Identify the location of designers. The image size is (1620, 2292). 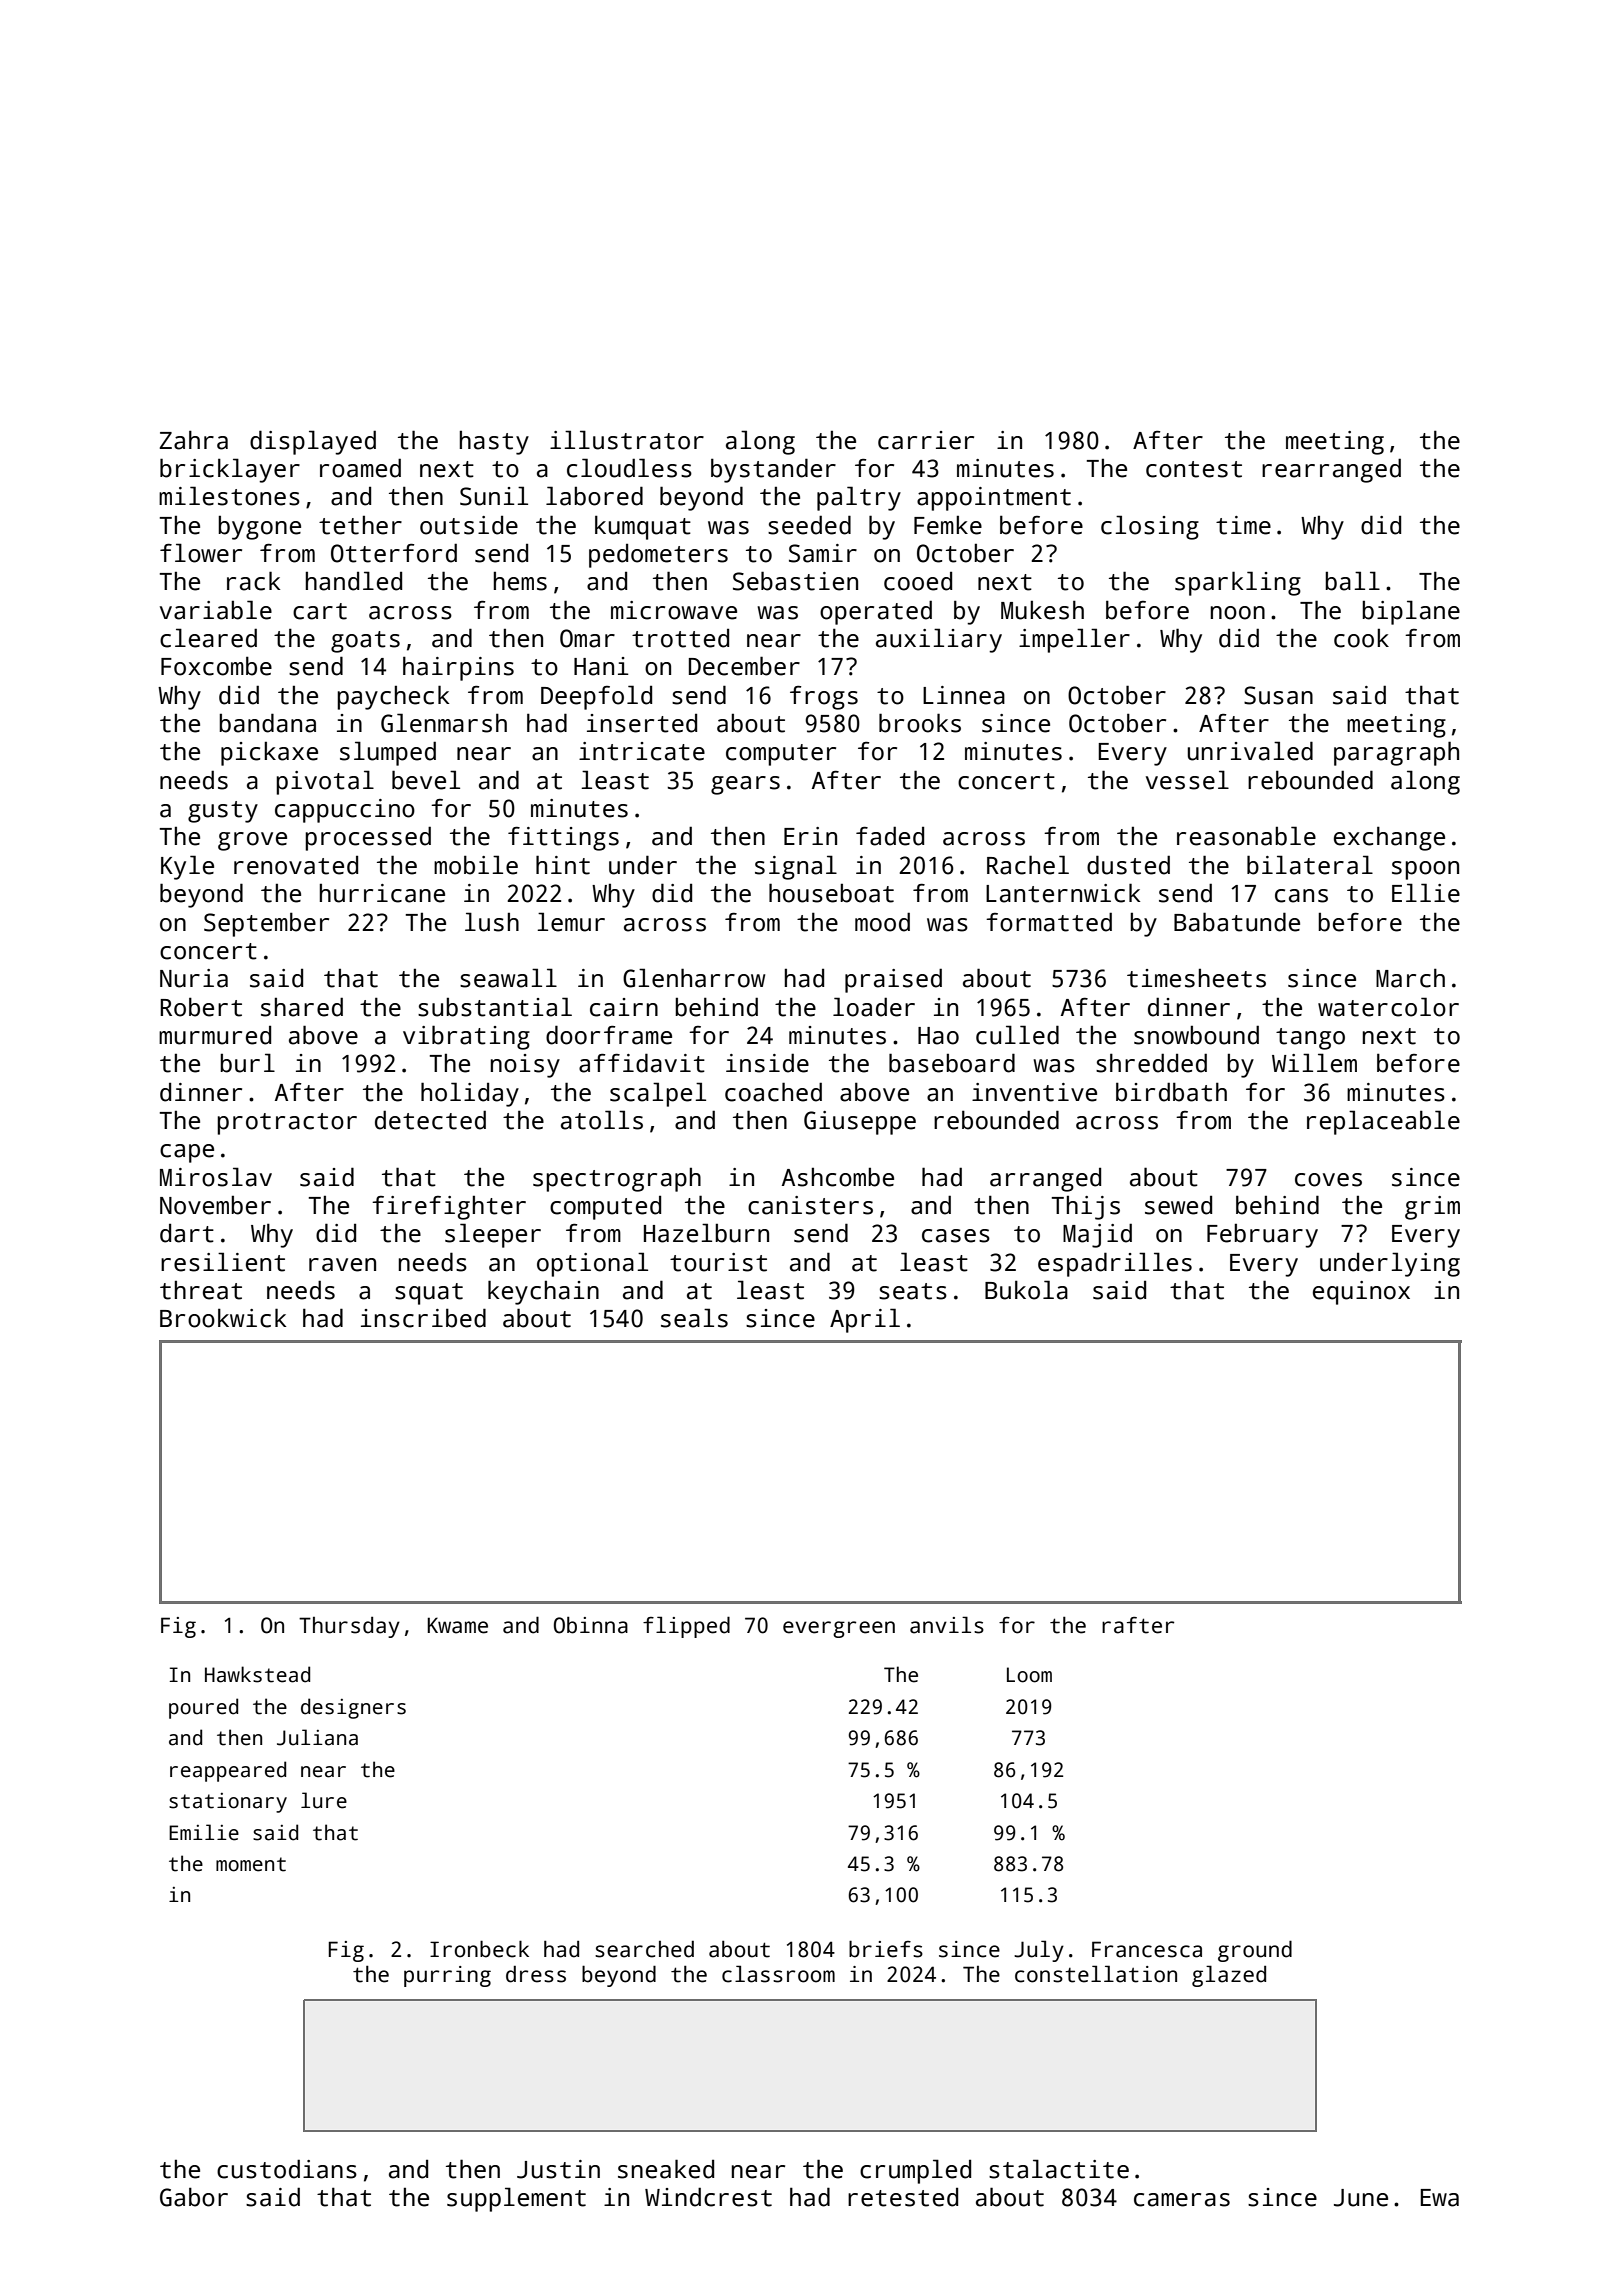
(353, 1708).
